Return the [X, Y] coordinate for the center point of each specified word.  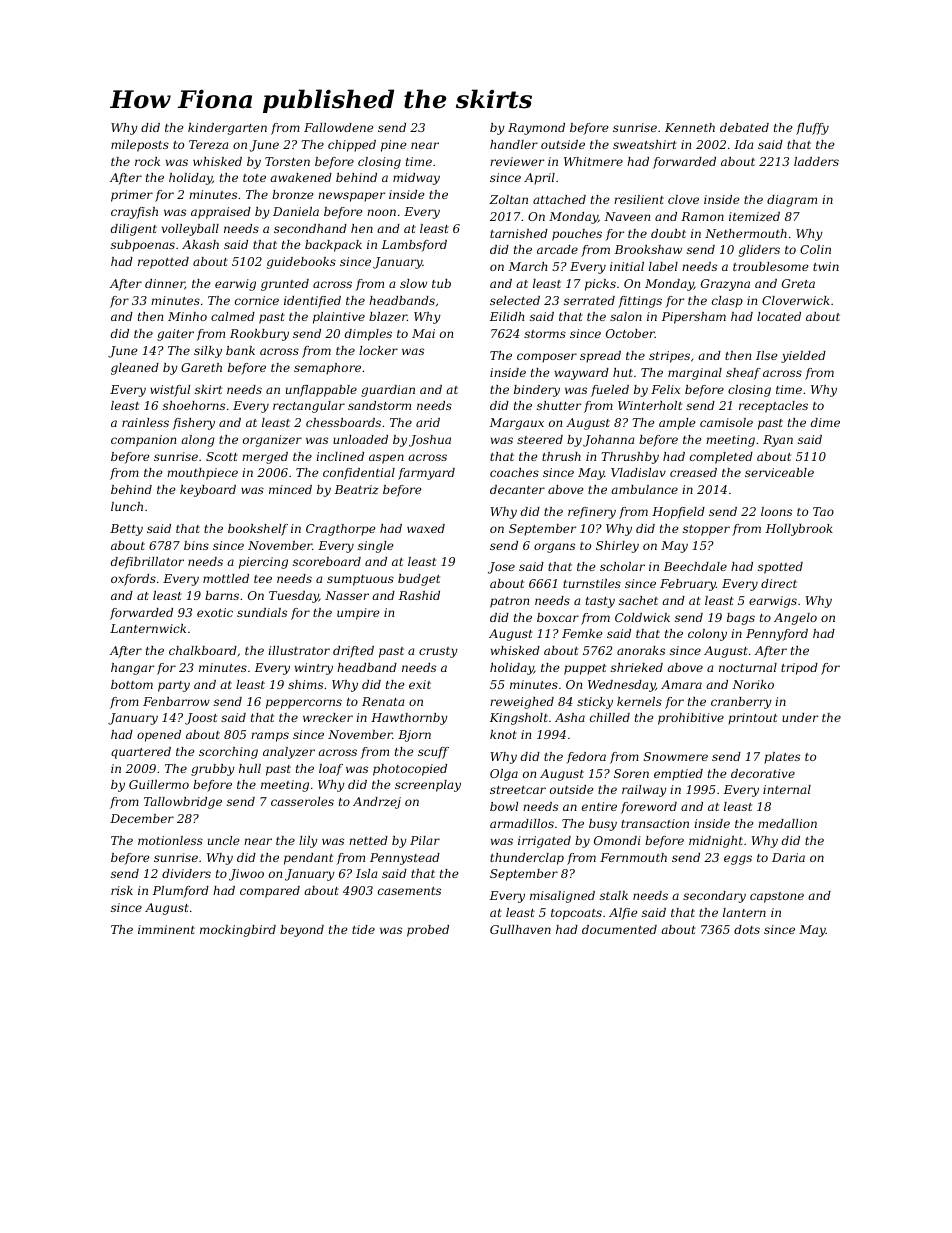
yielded [803, 357]
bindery [537, 391]
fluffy [812, 129]
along [198, 441]
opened [159, 736]
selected [515, 300]
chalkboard [203, 650]
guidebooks [301, 263]
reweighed [522, 703]
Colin [815, 249]
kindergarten [227, 129]
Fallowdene [339, 127]
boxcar [558, 617]
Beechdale [695, 566]
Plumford [181, 892]
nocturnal [748, 667]
